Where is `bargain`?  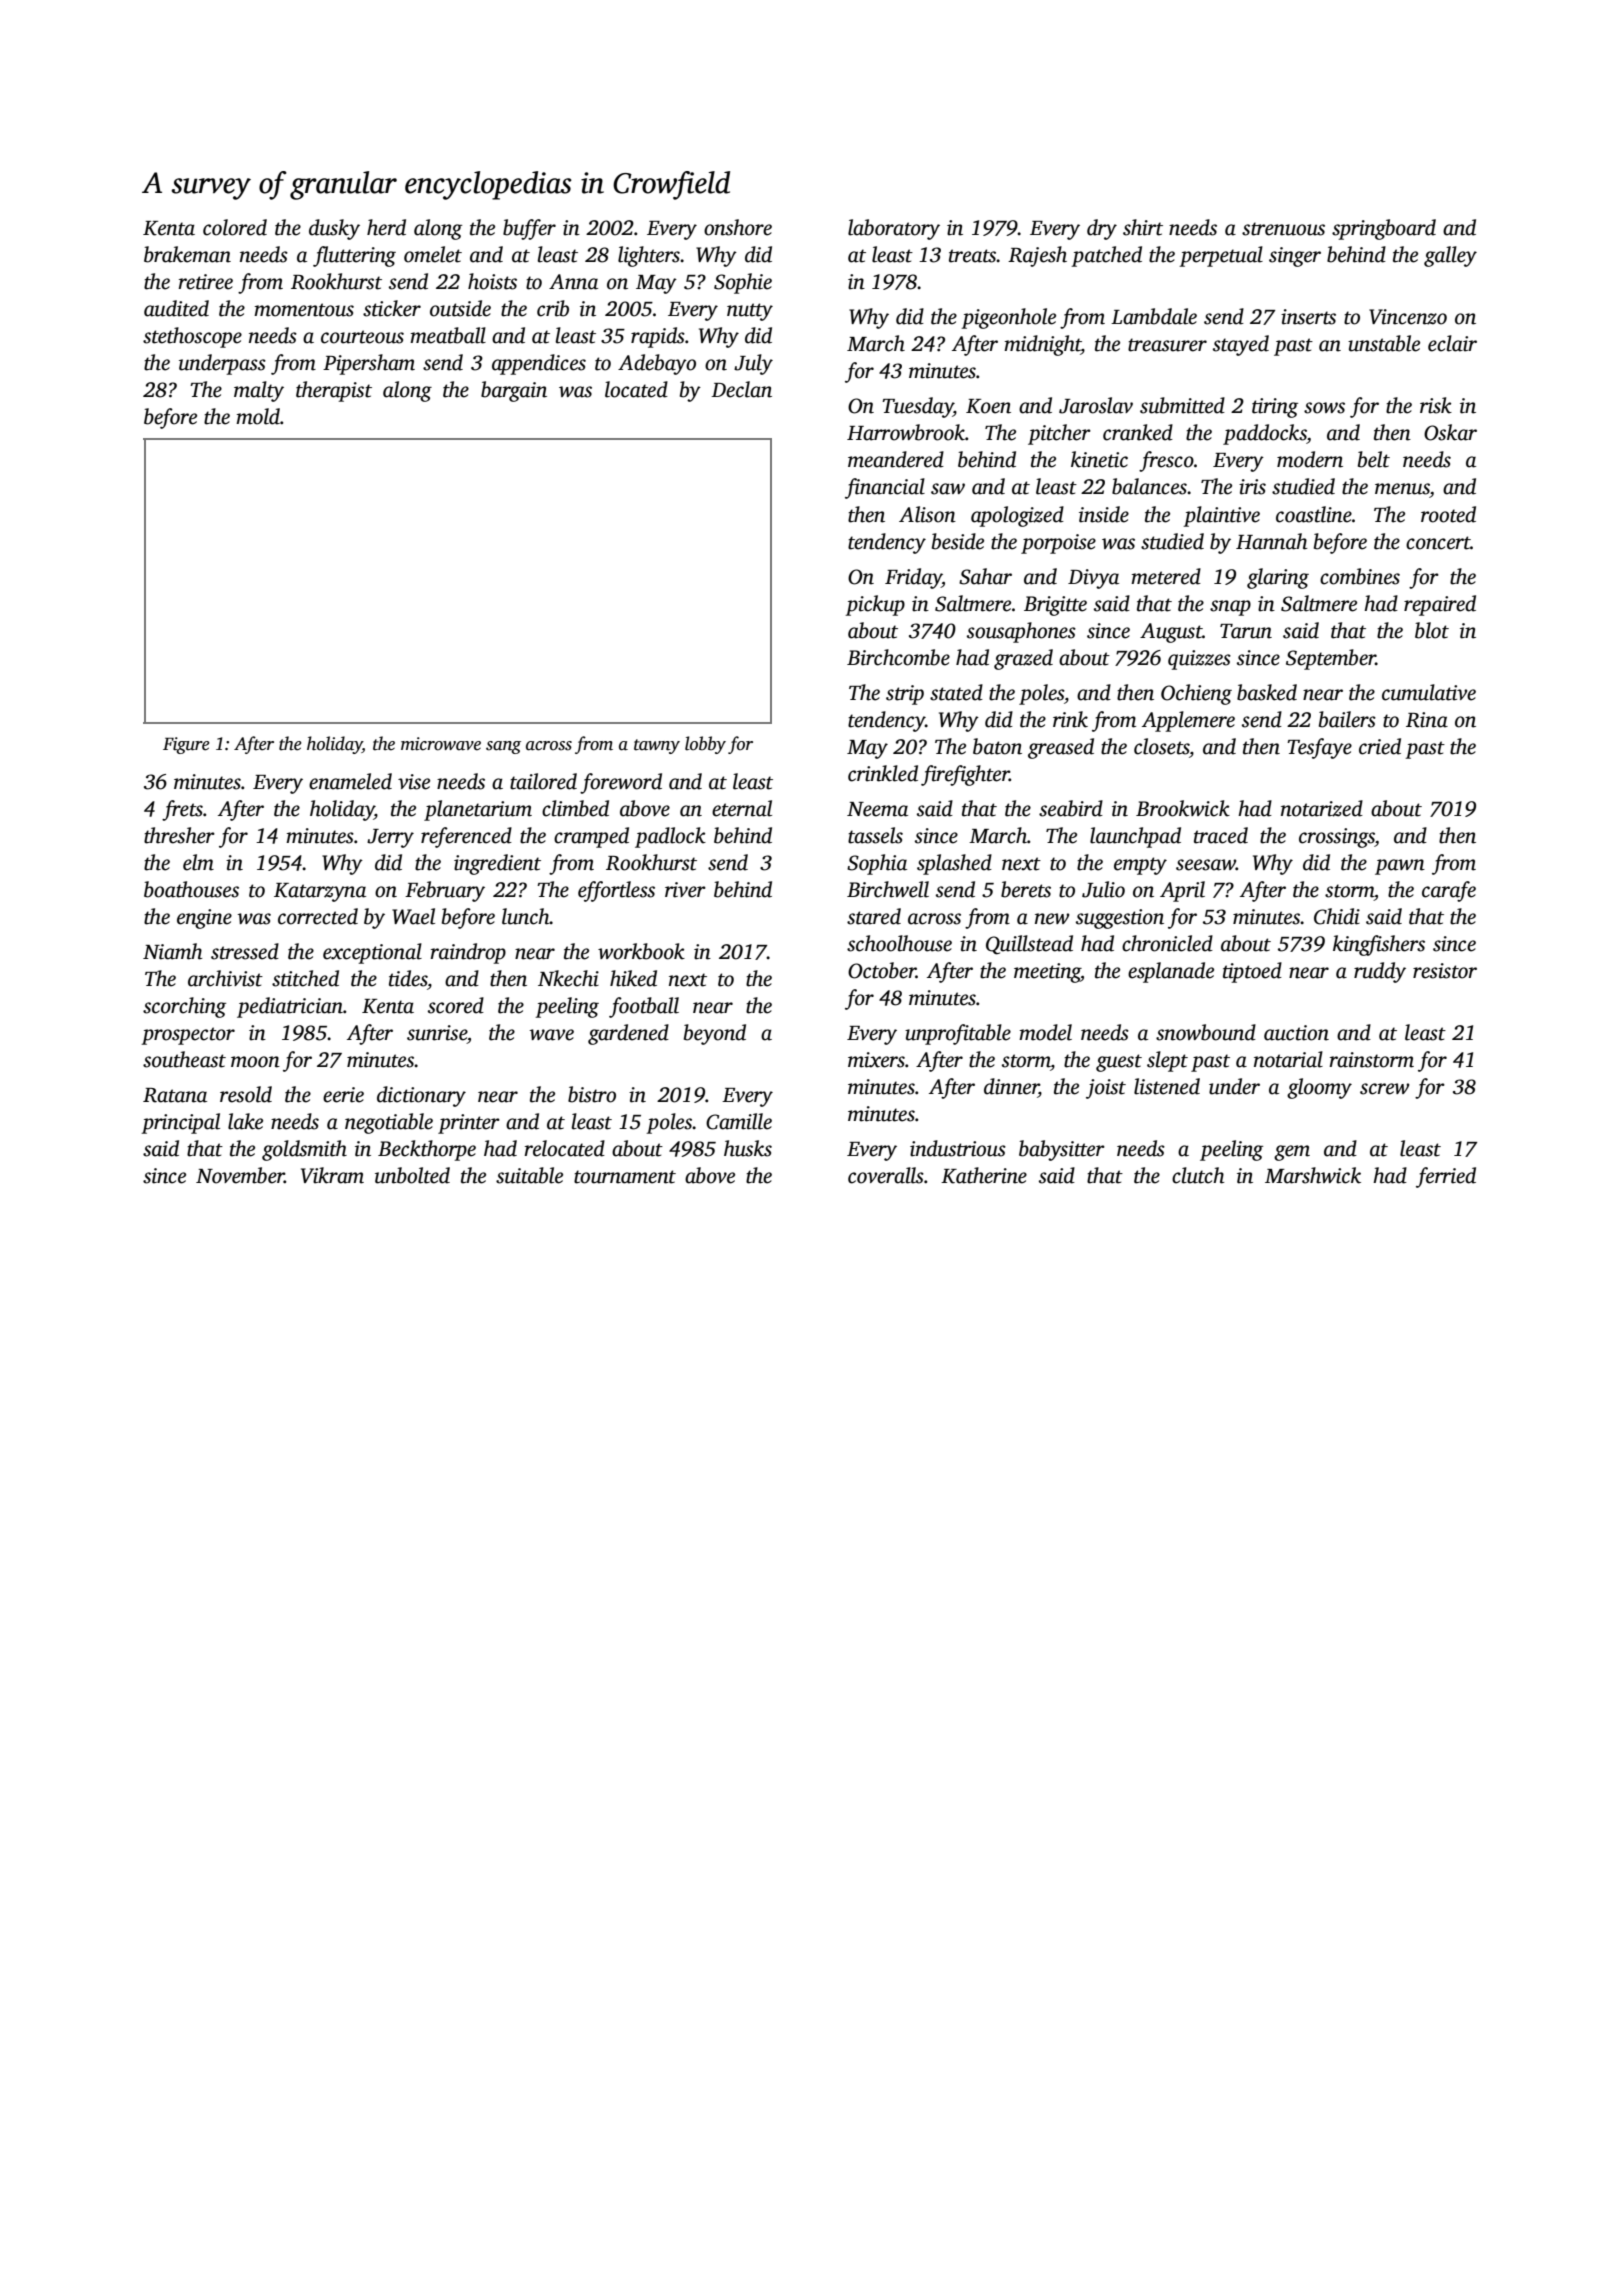 bargain is located at coordinates (514, 391).
